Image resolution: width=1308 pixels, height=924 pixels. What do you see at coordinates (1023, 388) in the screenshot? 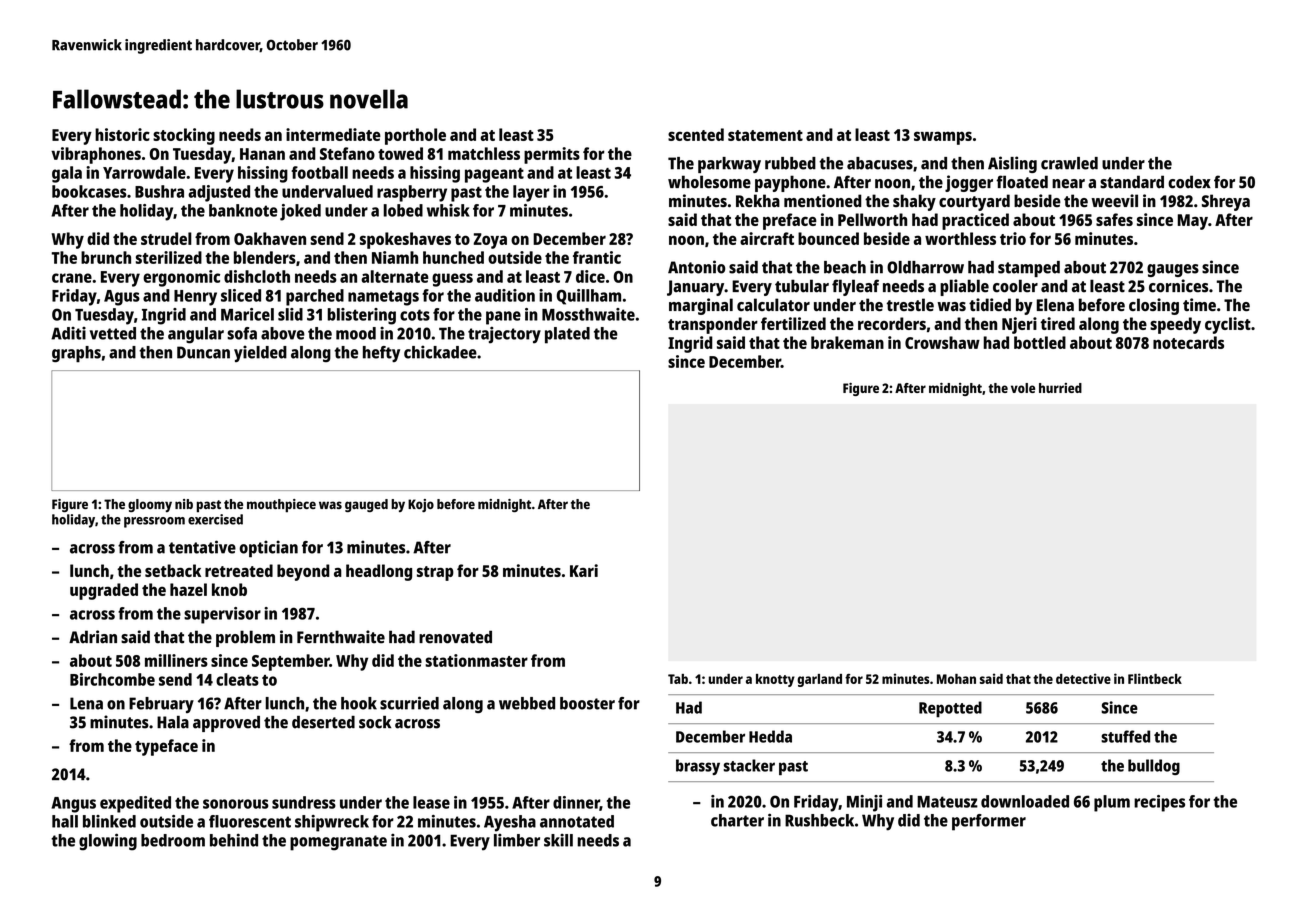
I see `vole` at bounding box center [1023, 388].
